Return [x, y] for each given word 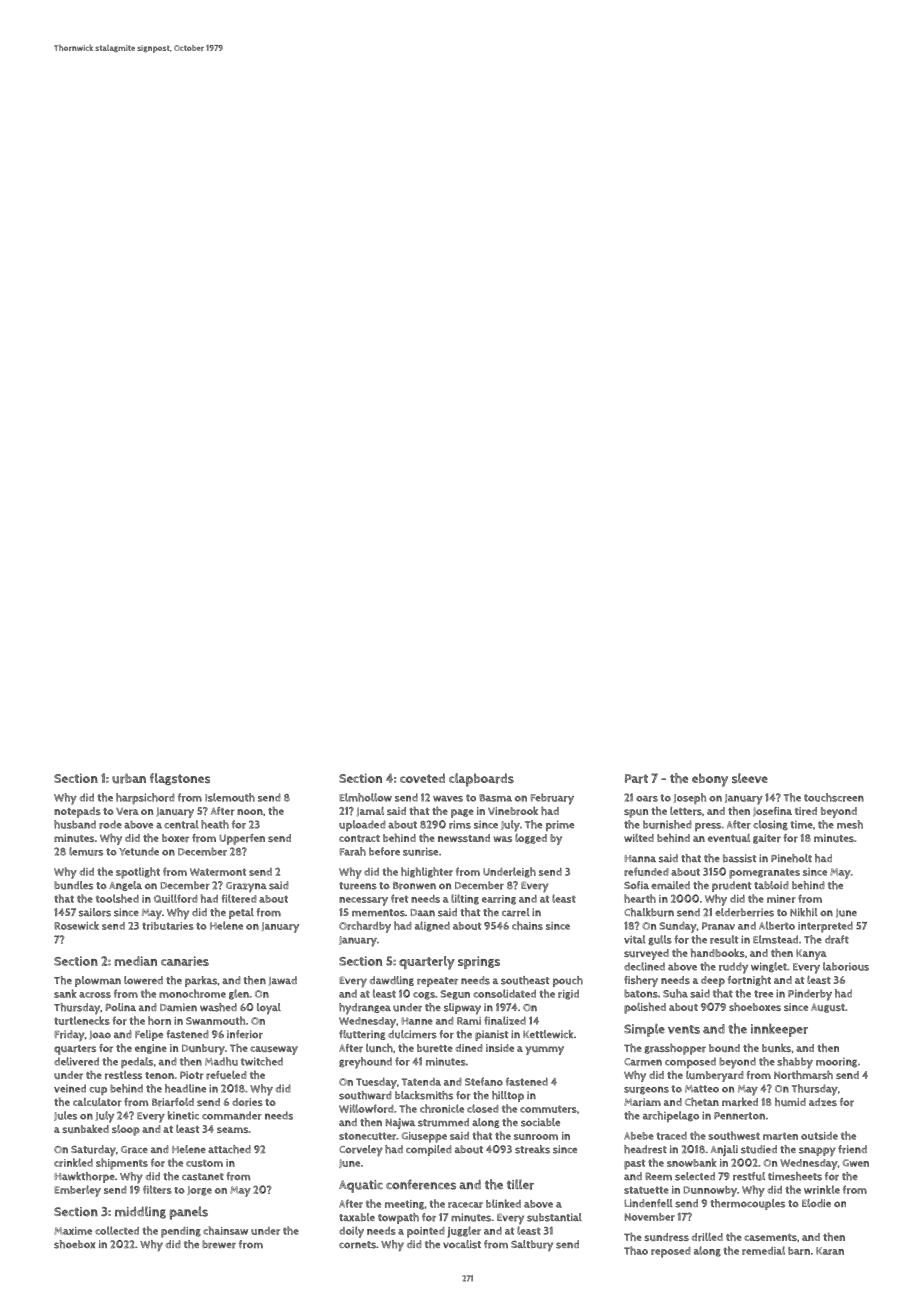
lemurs [86, 851]
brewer [219, 1244]
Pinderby [810, 995]
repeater [437, 982]
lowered [143, 980]
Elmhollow [365, 797]
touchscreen [834, 797]
